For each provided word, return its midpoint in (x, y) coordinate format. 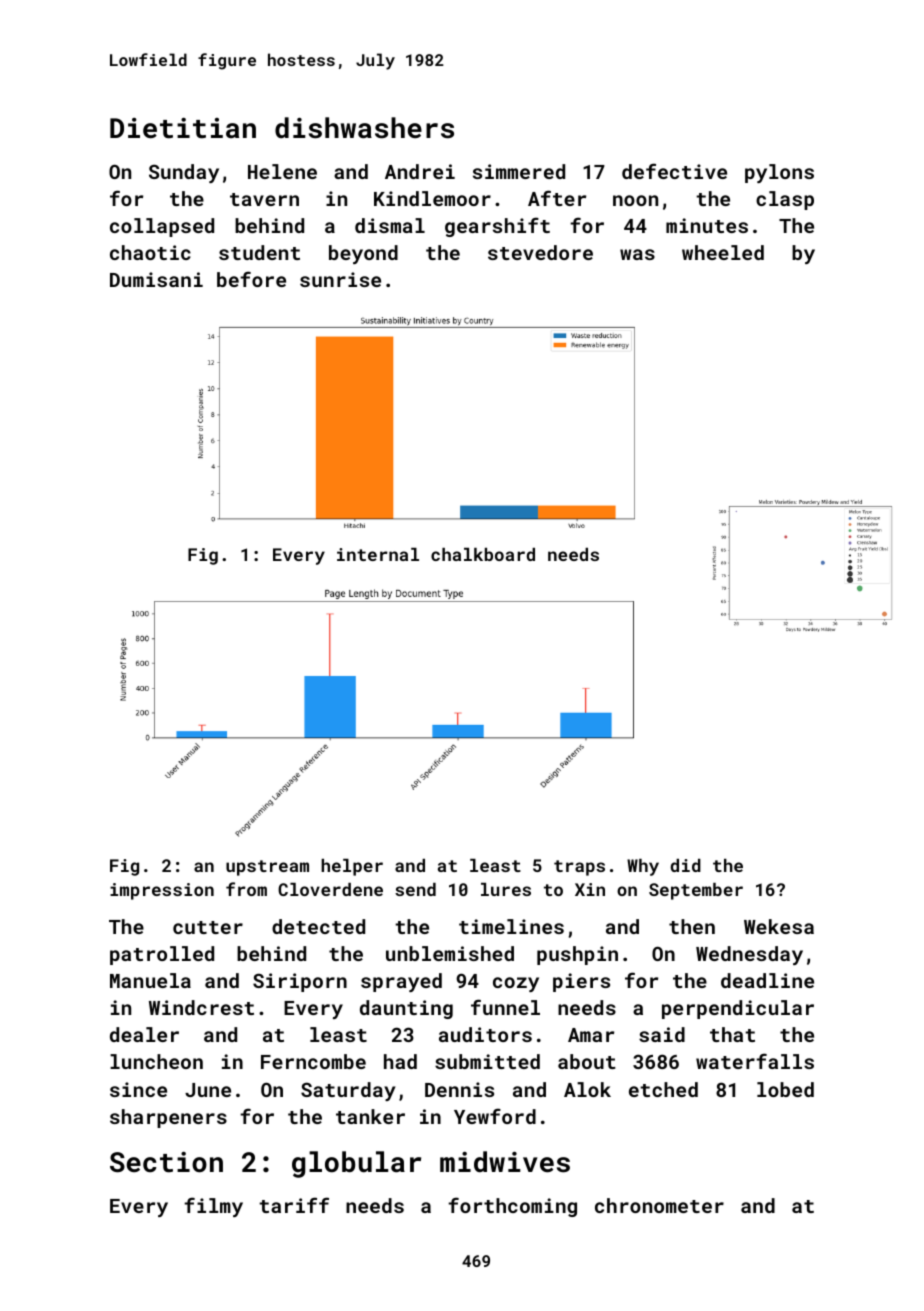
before (251, 279)
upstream (267, 868)
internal (378, 554)
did (685, 865)
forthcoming (512, 1207)
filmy (213, 1207)
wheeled (723, 252)
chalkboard (483, 554)
